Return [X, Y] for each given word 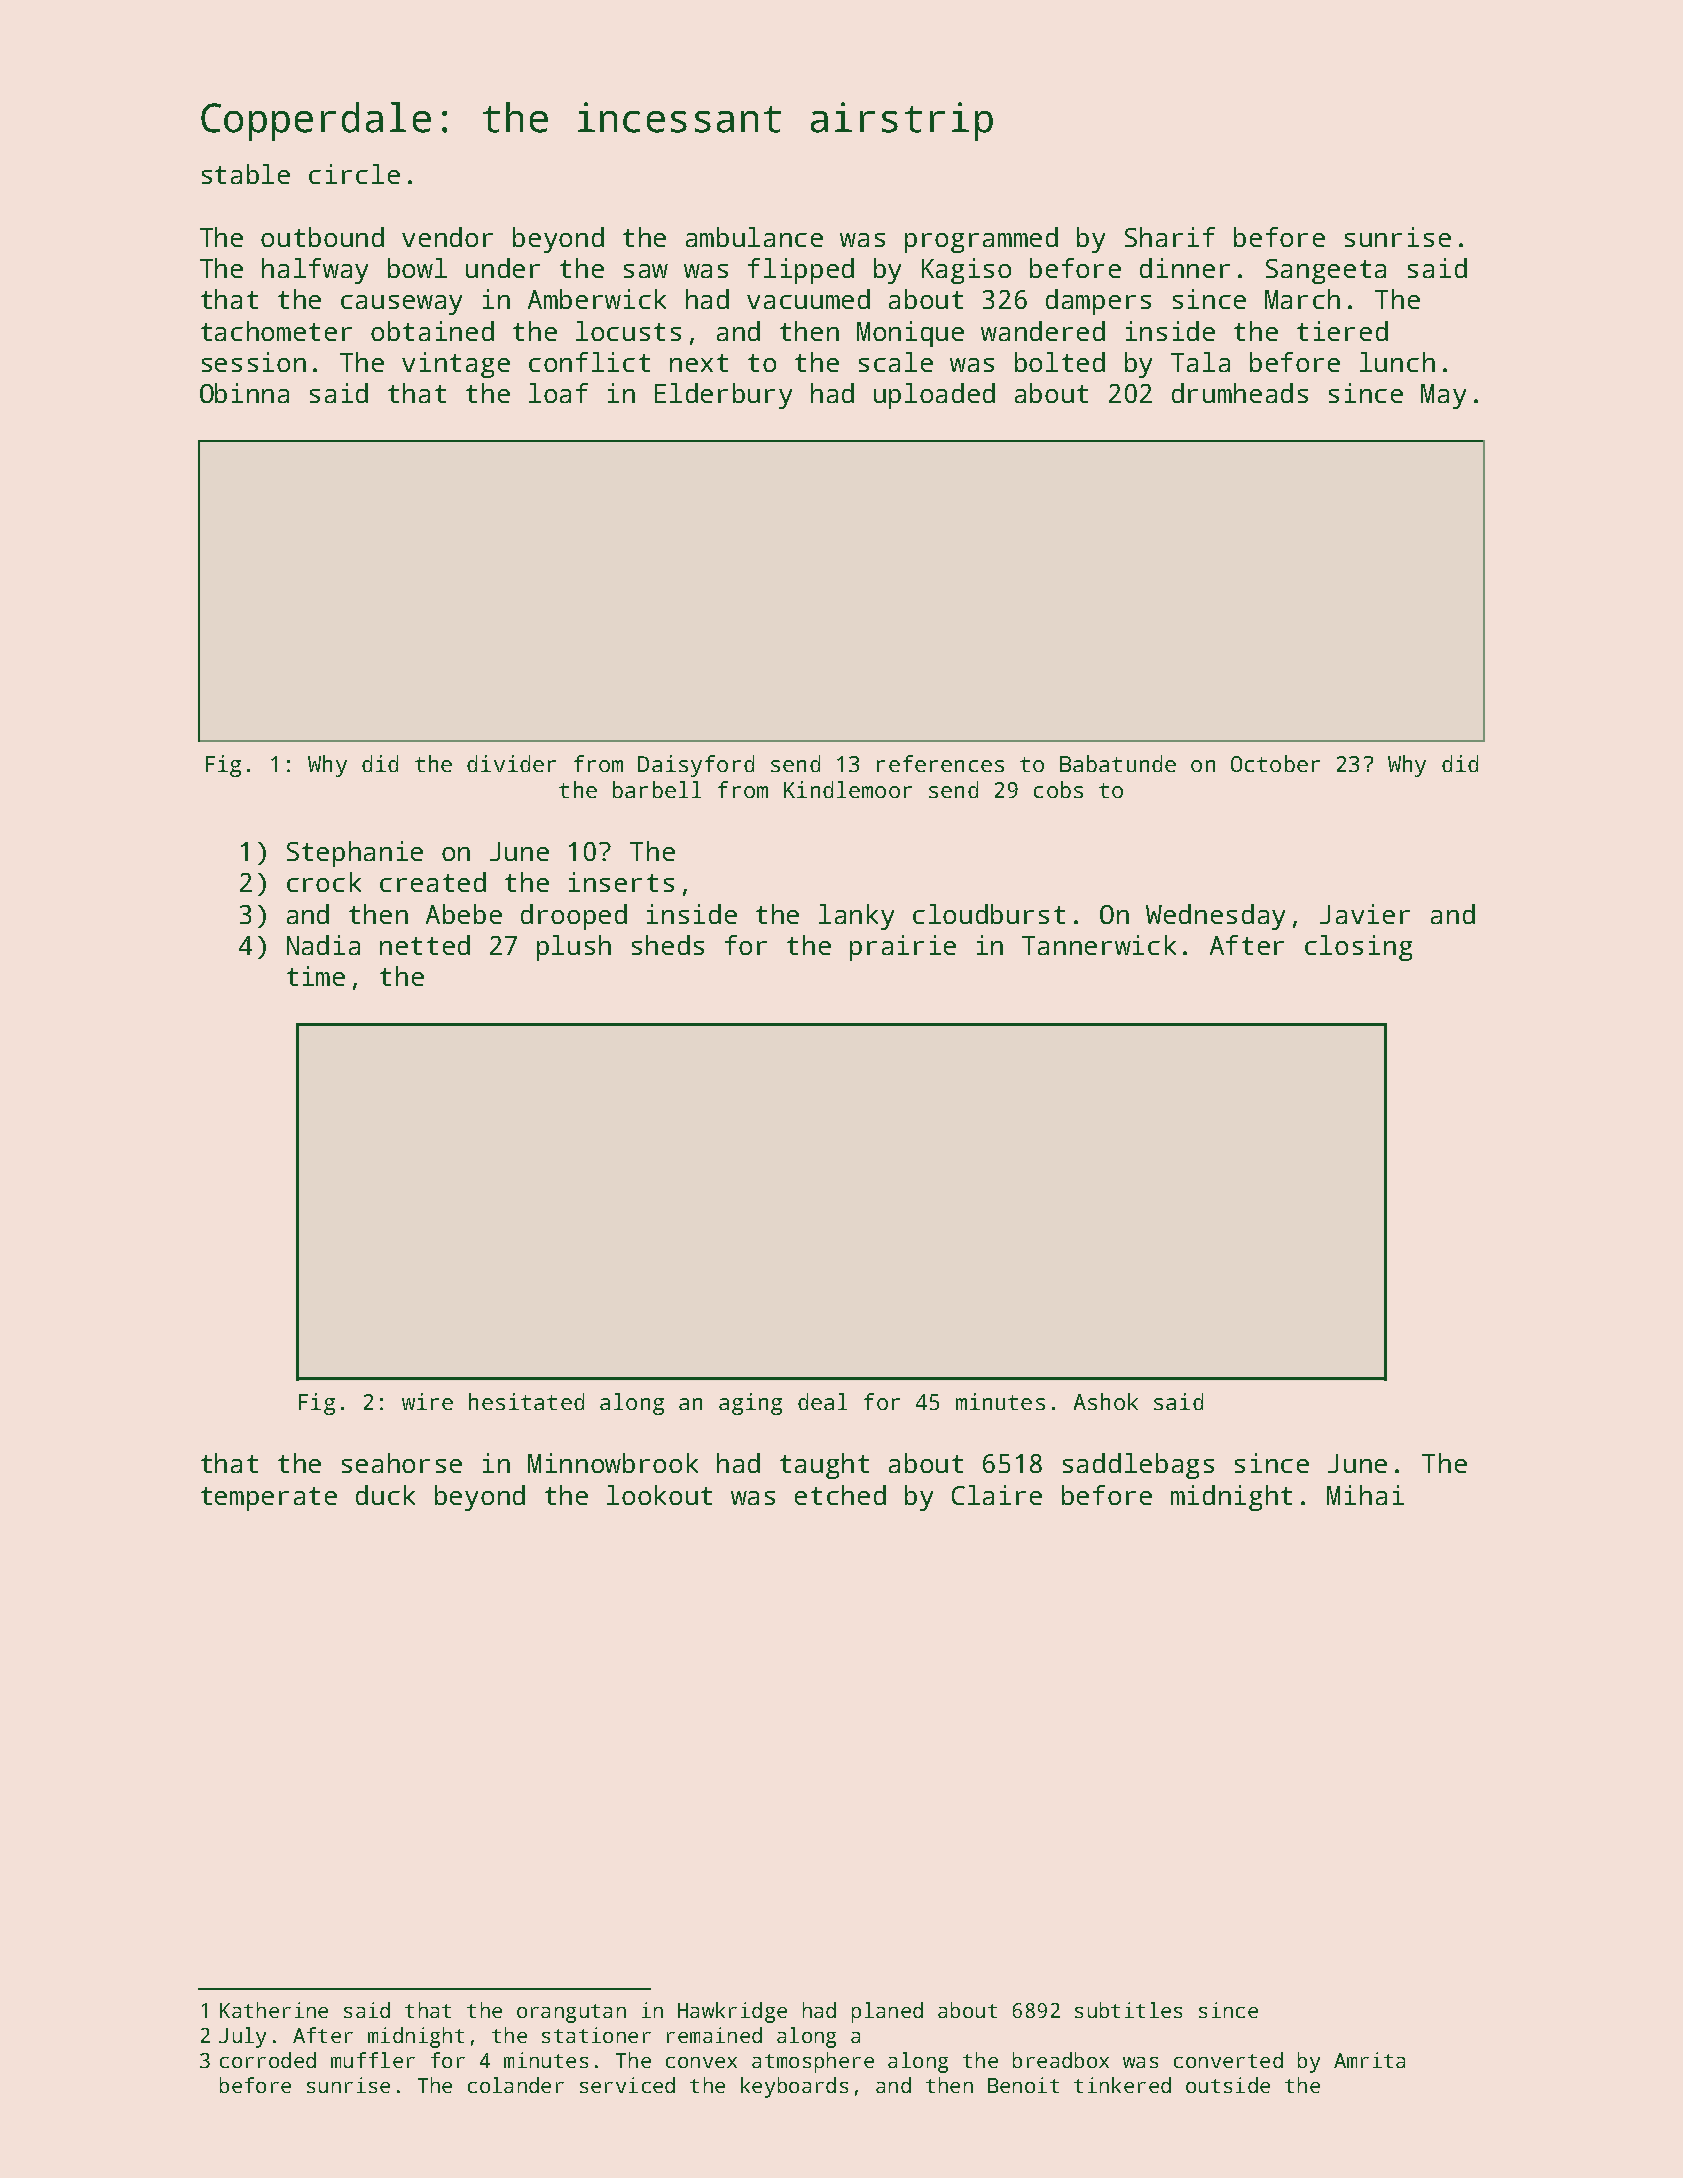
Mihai [1365, 1495]
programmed [981, 240]
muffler [373, 2060]
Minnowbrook [613, 1463]
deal [822, 1401]
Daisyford [696, 766]
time [316, 976]
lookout [659, 1495]
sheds [668, 945]
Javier [1365, 914]
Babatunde [1118, 763]
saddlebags [1138, 1466]
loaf [558, 393]
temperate [269, 1499]
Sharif [1170, 237]
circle [354, 174]
